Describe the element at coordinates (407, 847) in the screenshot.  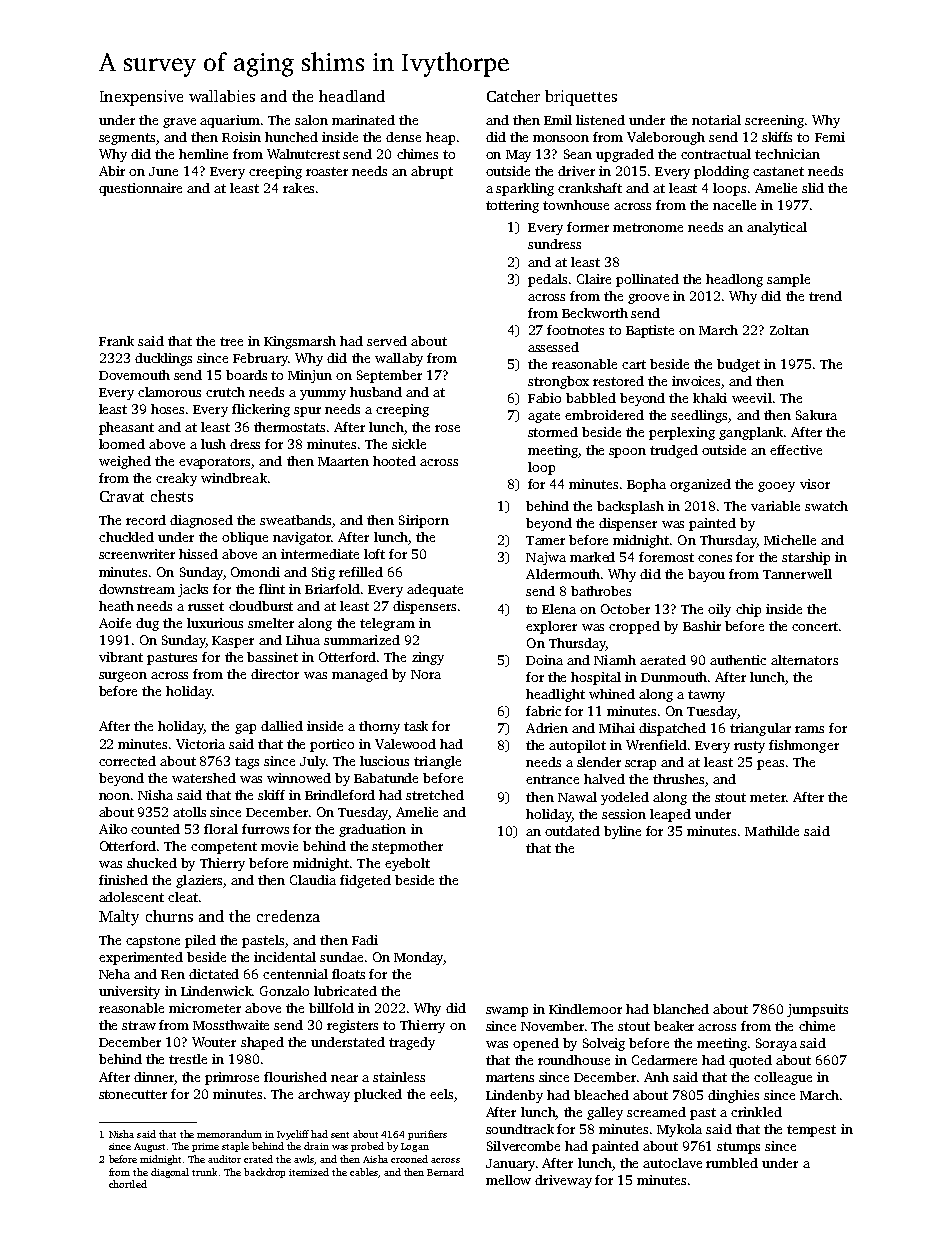
I see `stepmother` at that location.
